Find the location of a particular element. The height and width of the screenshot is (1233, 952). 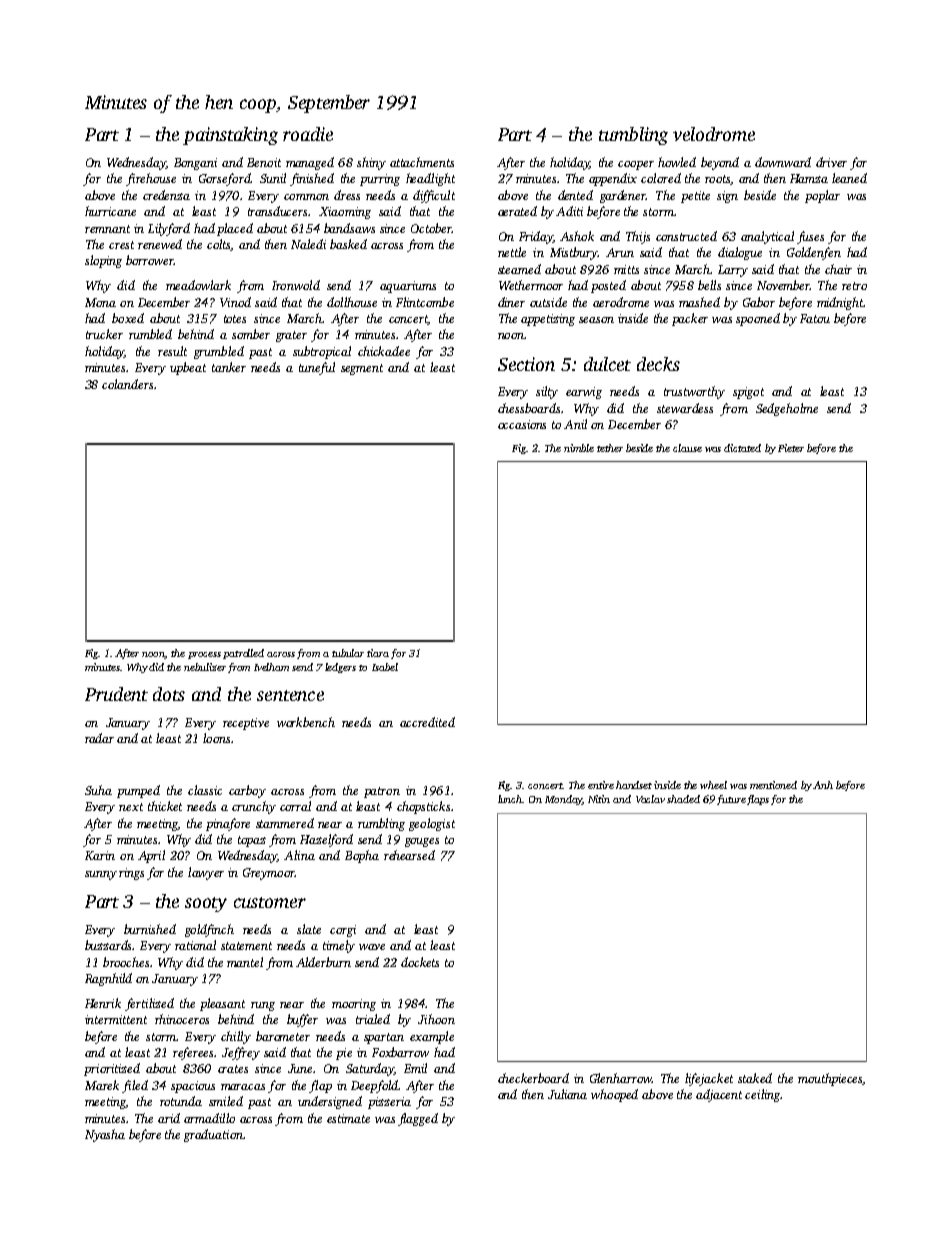

tuneful is located at coordinates (317, 368).
